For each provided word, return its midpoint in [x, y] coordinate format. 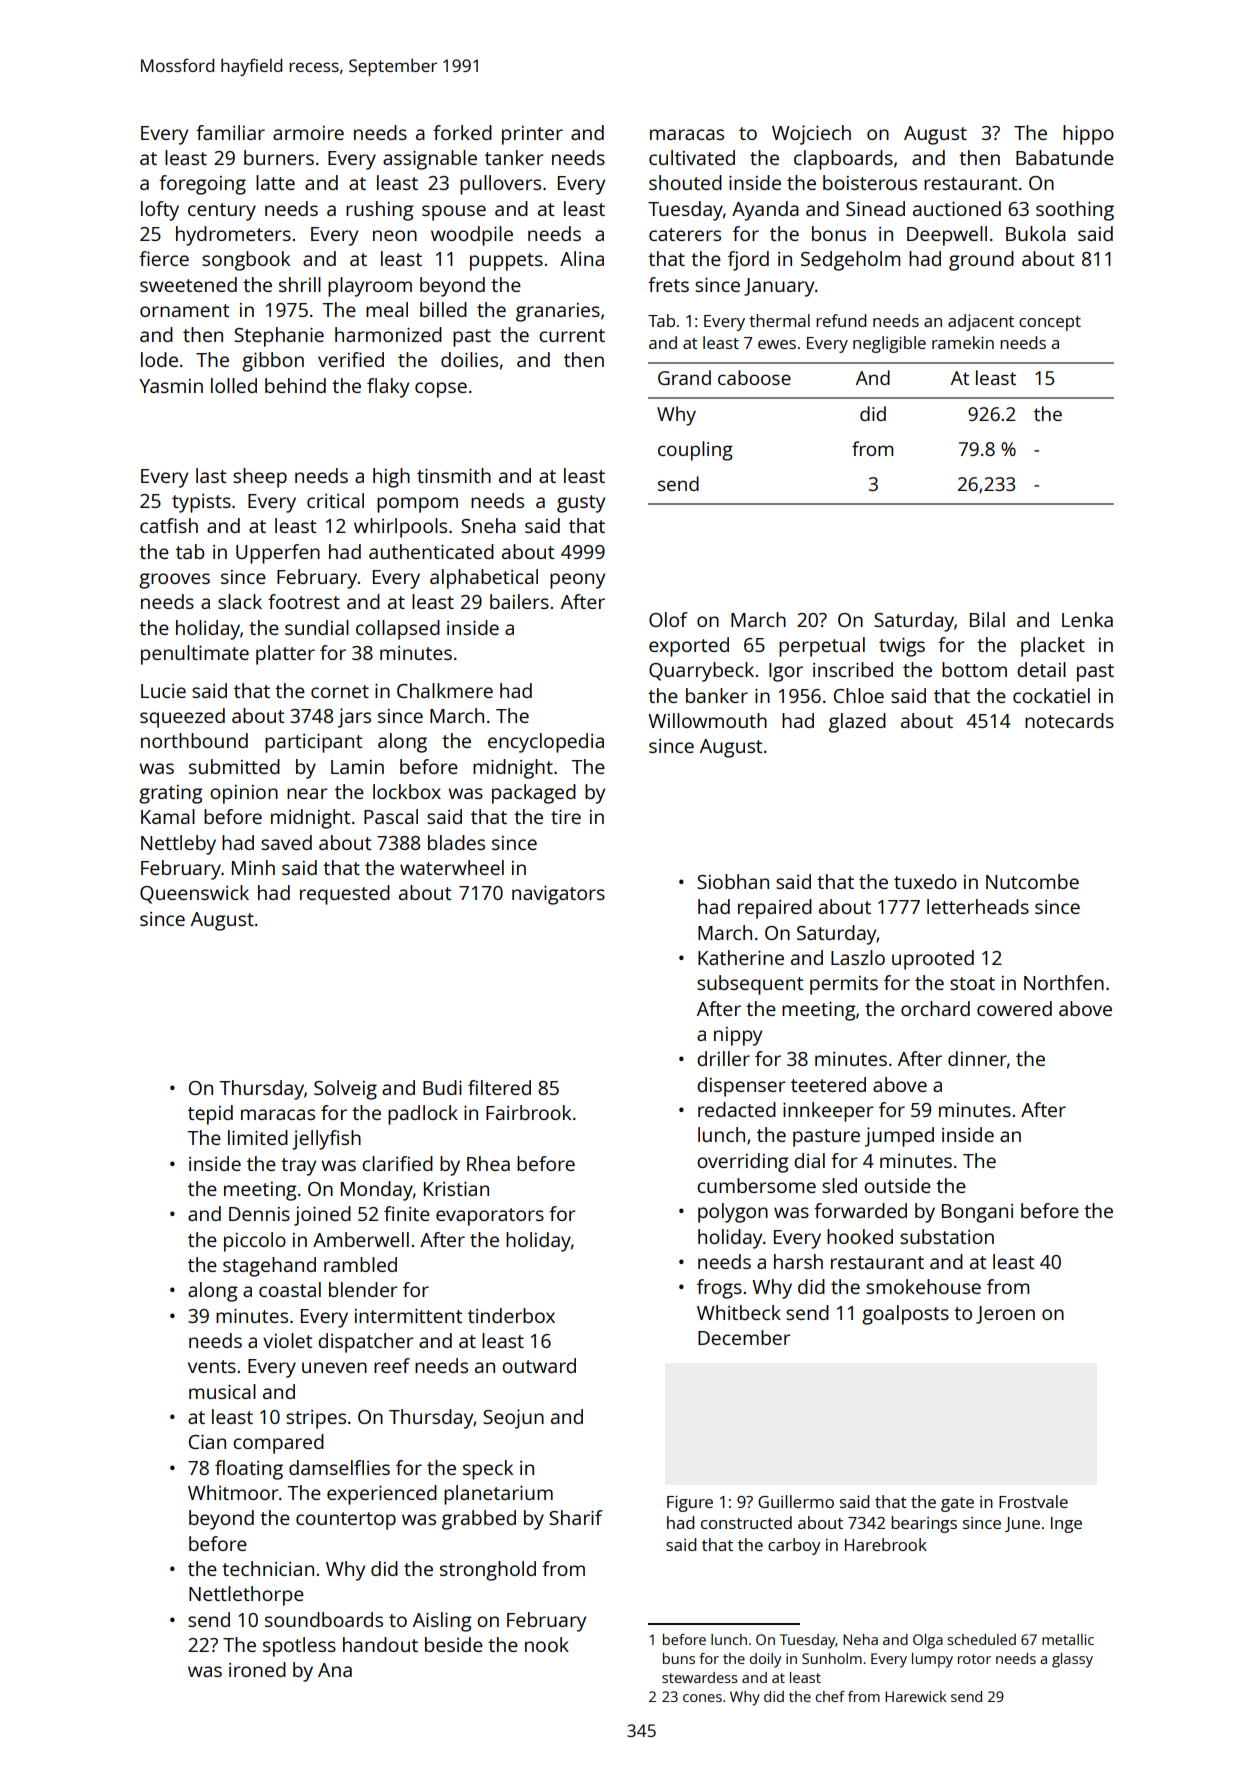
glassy [1072, 1660]
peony [577, 581]
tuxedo [925, 881]
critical [335, 500]
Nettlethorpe [246, 1596]
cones [702, 1698]
